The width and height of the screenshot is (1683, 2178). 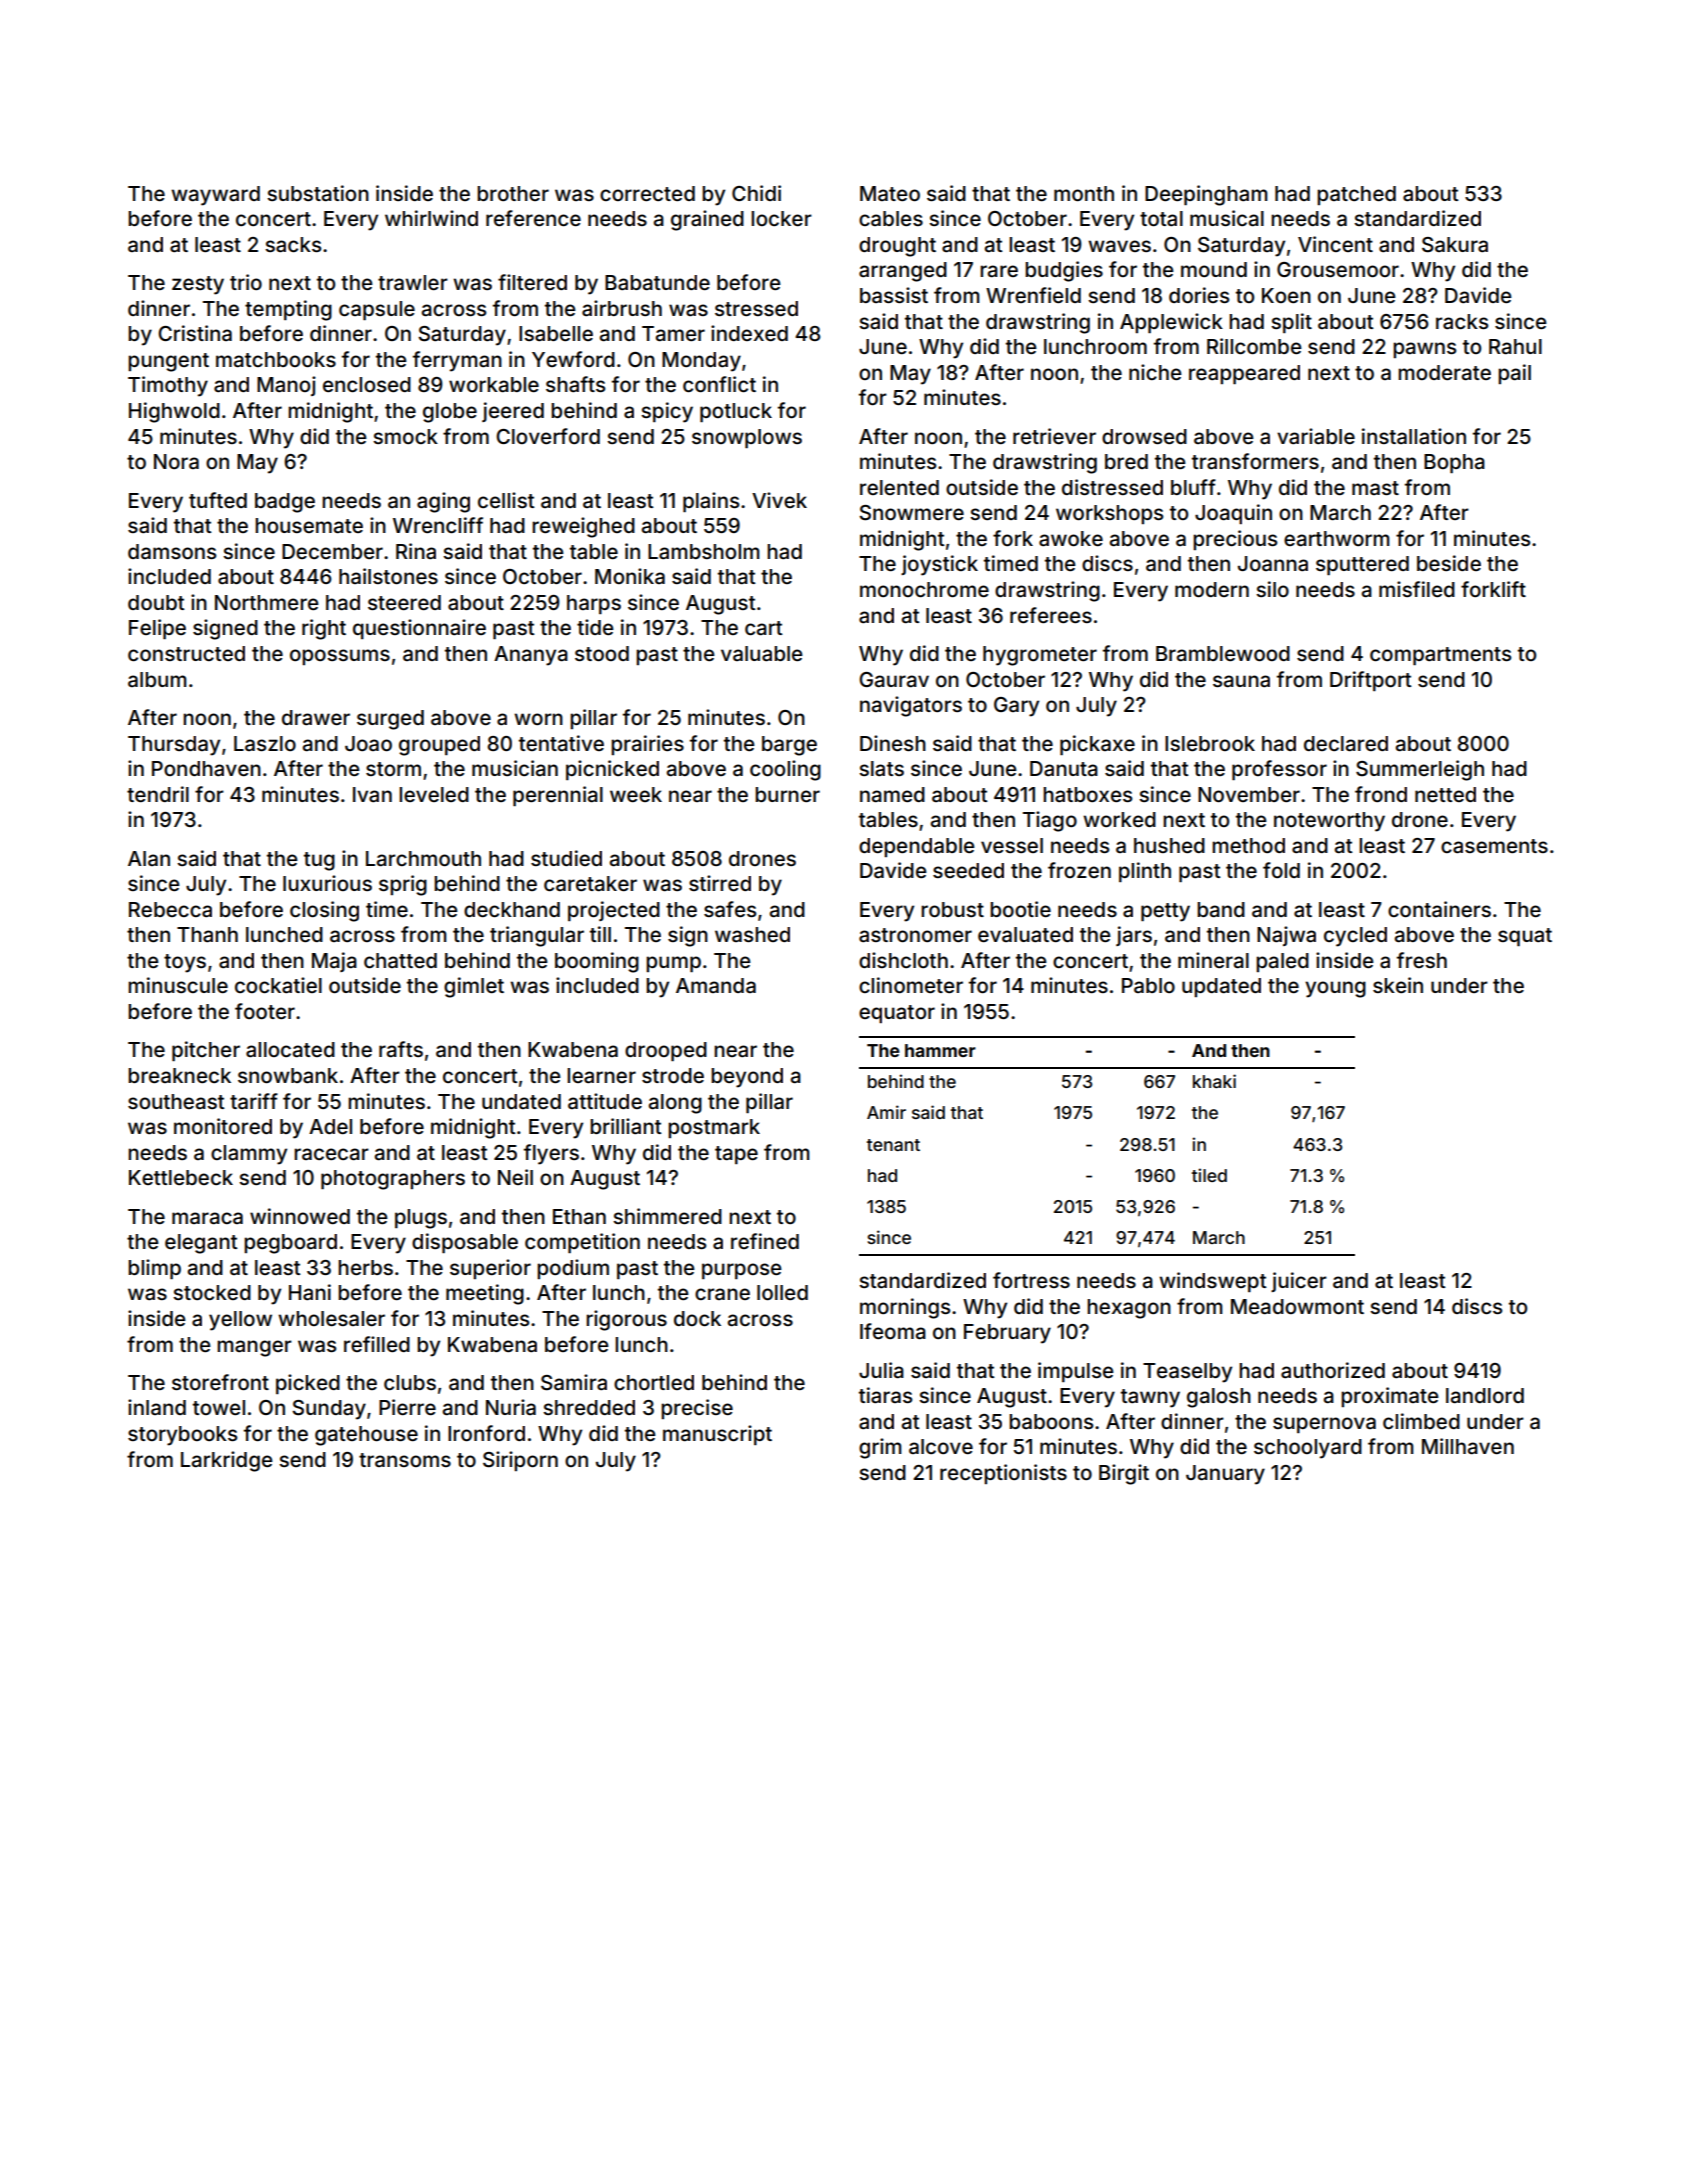 I want to click on Laszlo, so click(x=265, y=743).
